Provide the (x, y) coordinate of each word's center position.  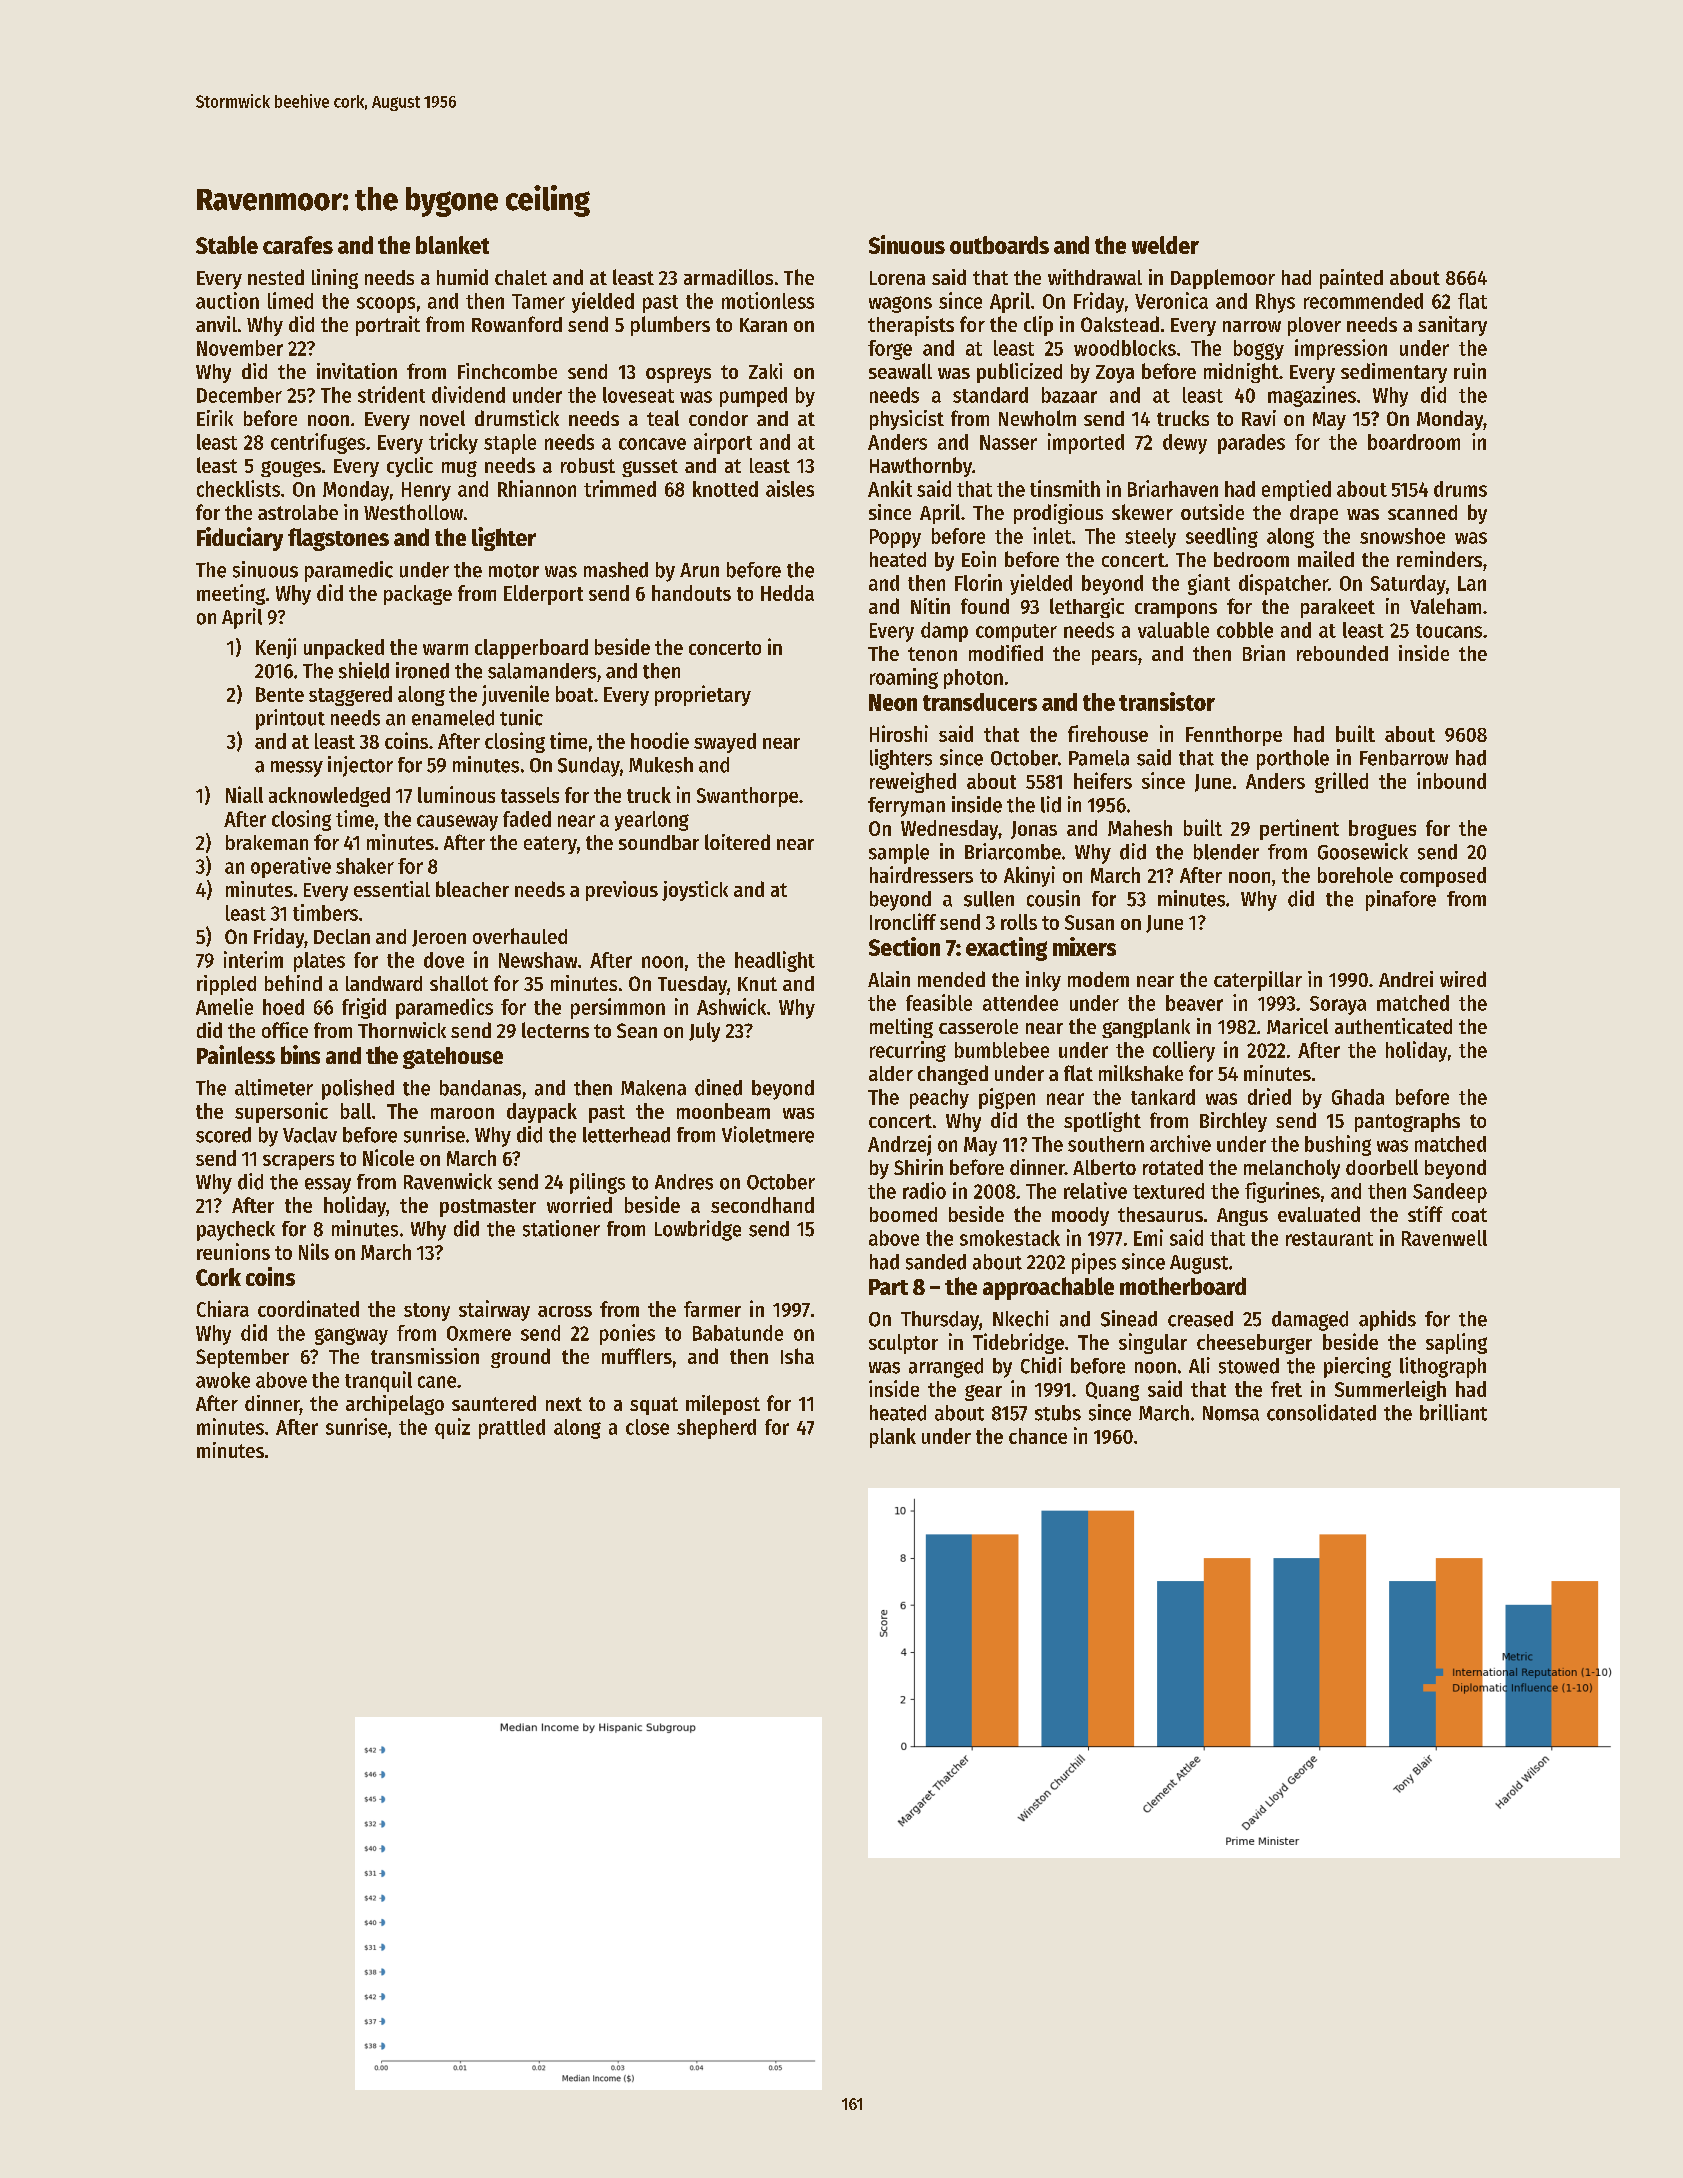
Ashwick (731, 1006)
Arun (699, 570)
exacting (1006, 949)
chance (1038, 1436)
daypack (542, 1113)
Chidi (1041, 1365)
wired (1463, 979)
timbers (325, 912)
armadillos (728, 277)
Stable (227, 245)
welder (1165, 245)
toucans (1449, 631)
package (418, 595)
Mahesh (1140, 828)
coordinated (308, 1308)
